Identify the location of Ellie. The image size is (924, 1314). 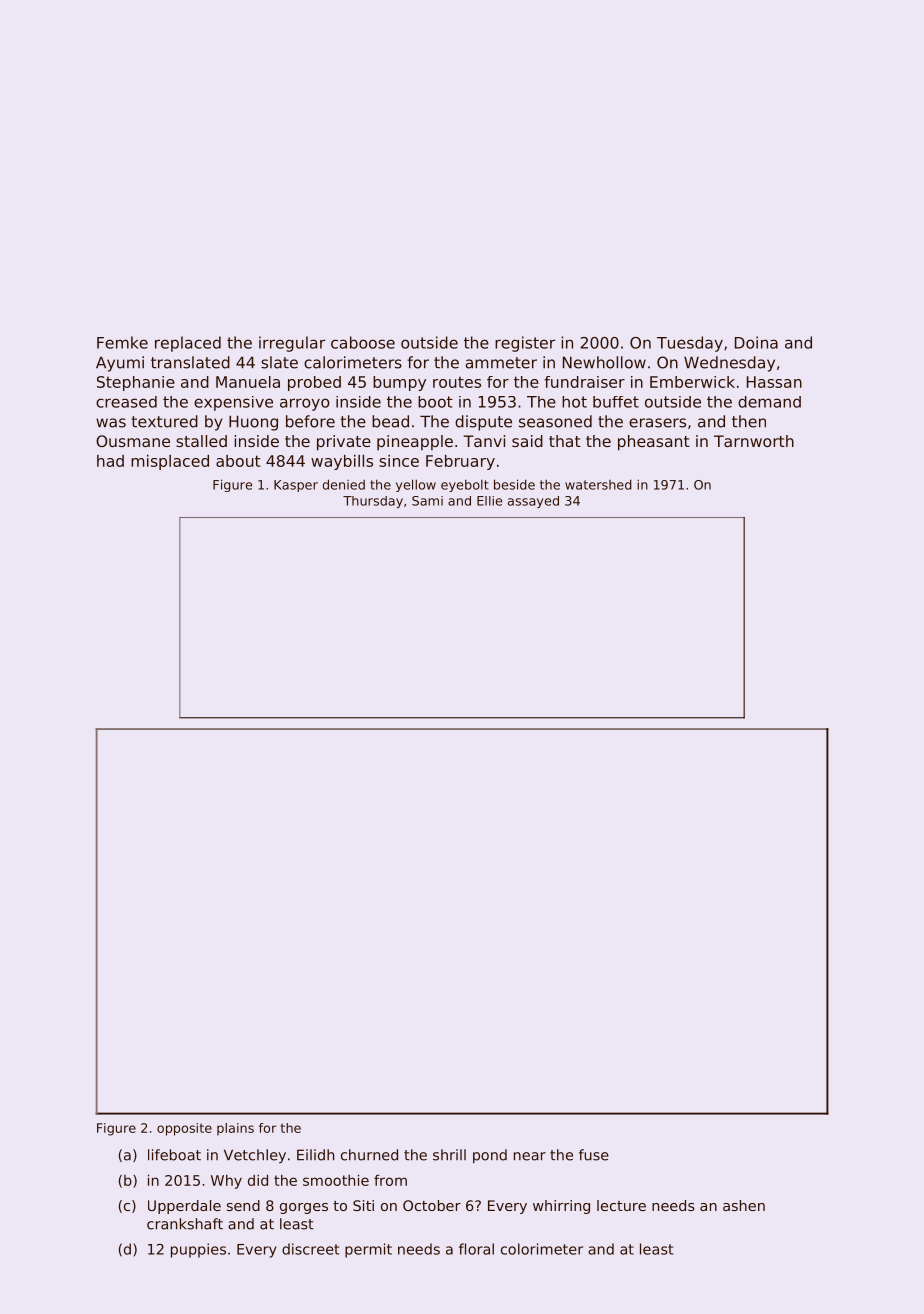
(489, 501).
